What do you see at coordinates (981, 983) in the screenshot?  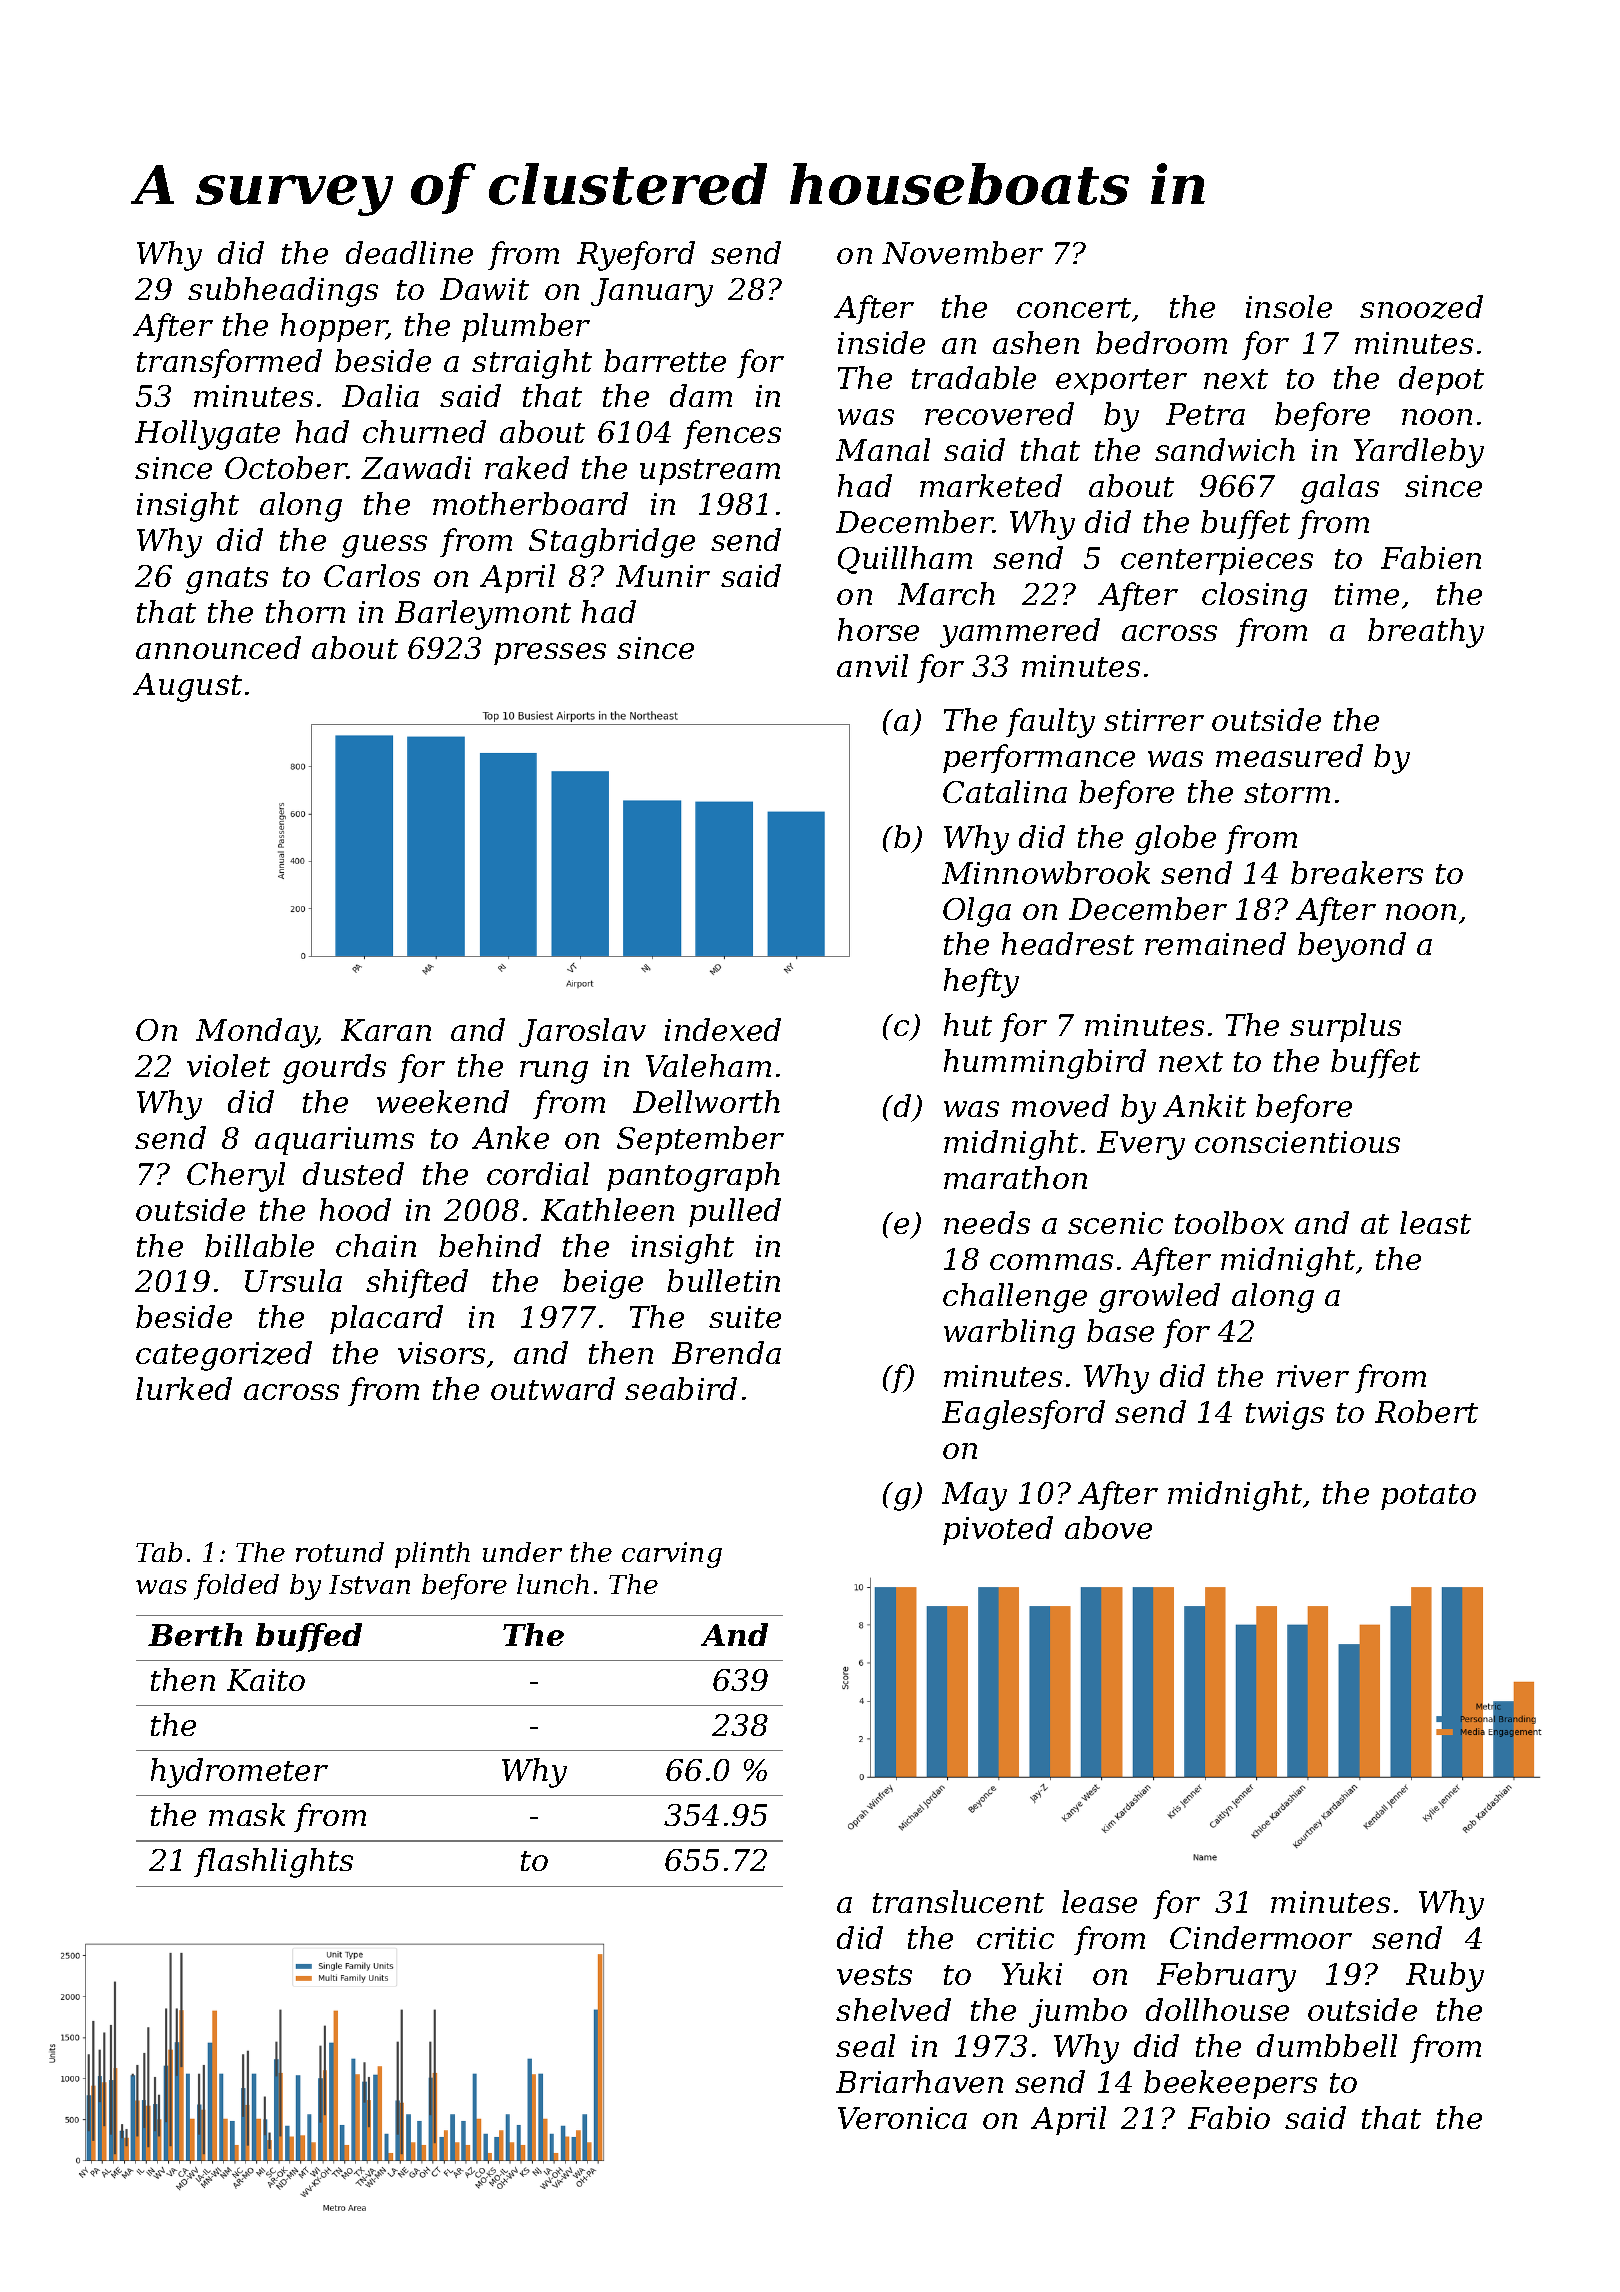 I see `hefty` at bounding box center [981, 983].
